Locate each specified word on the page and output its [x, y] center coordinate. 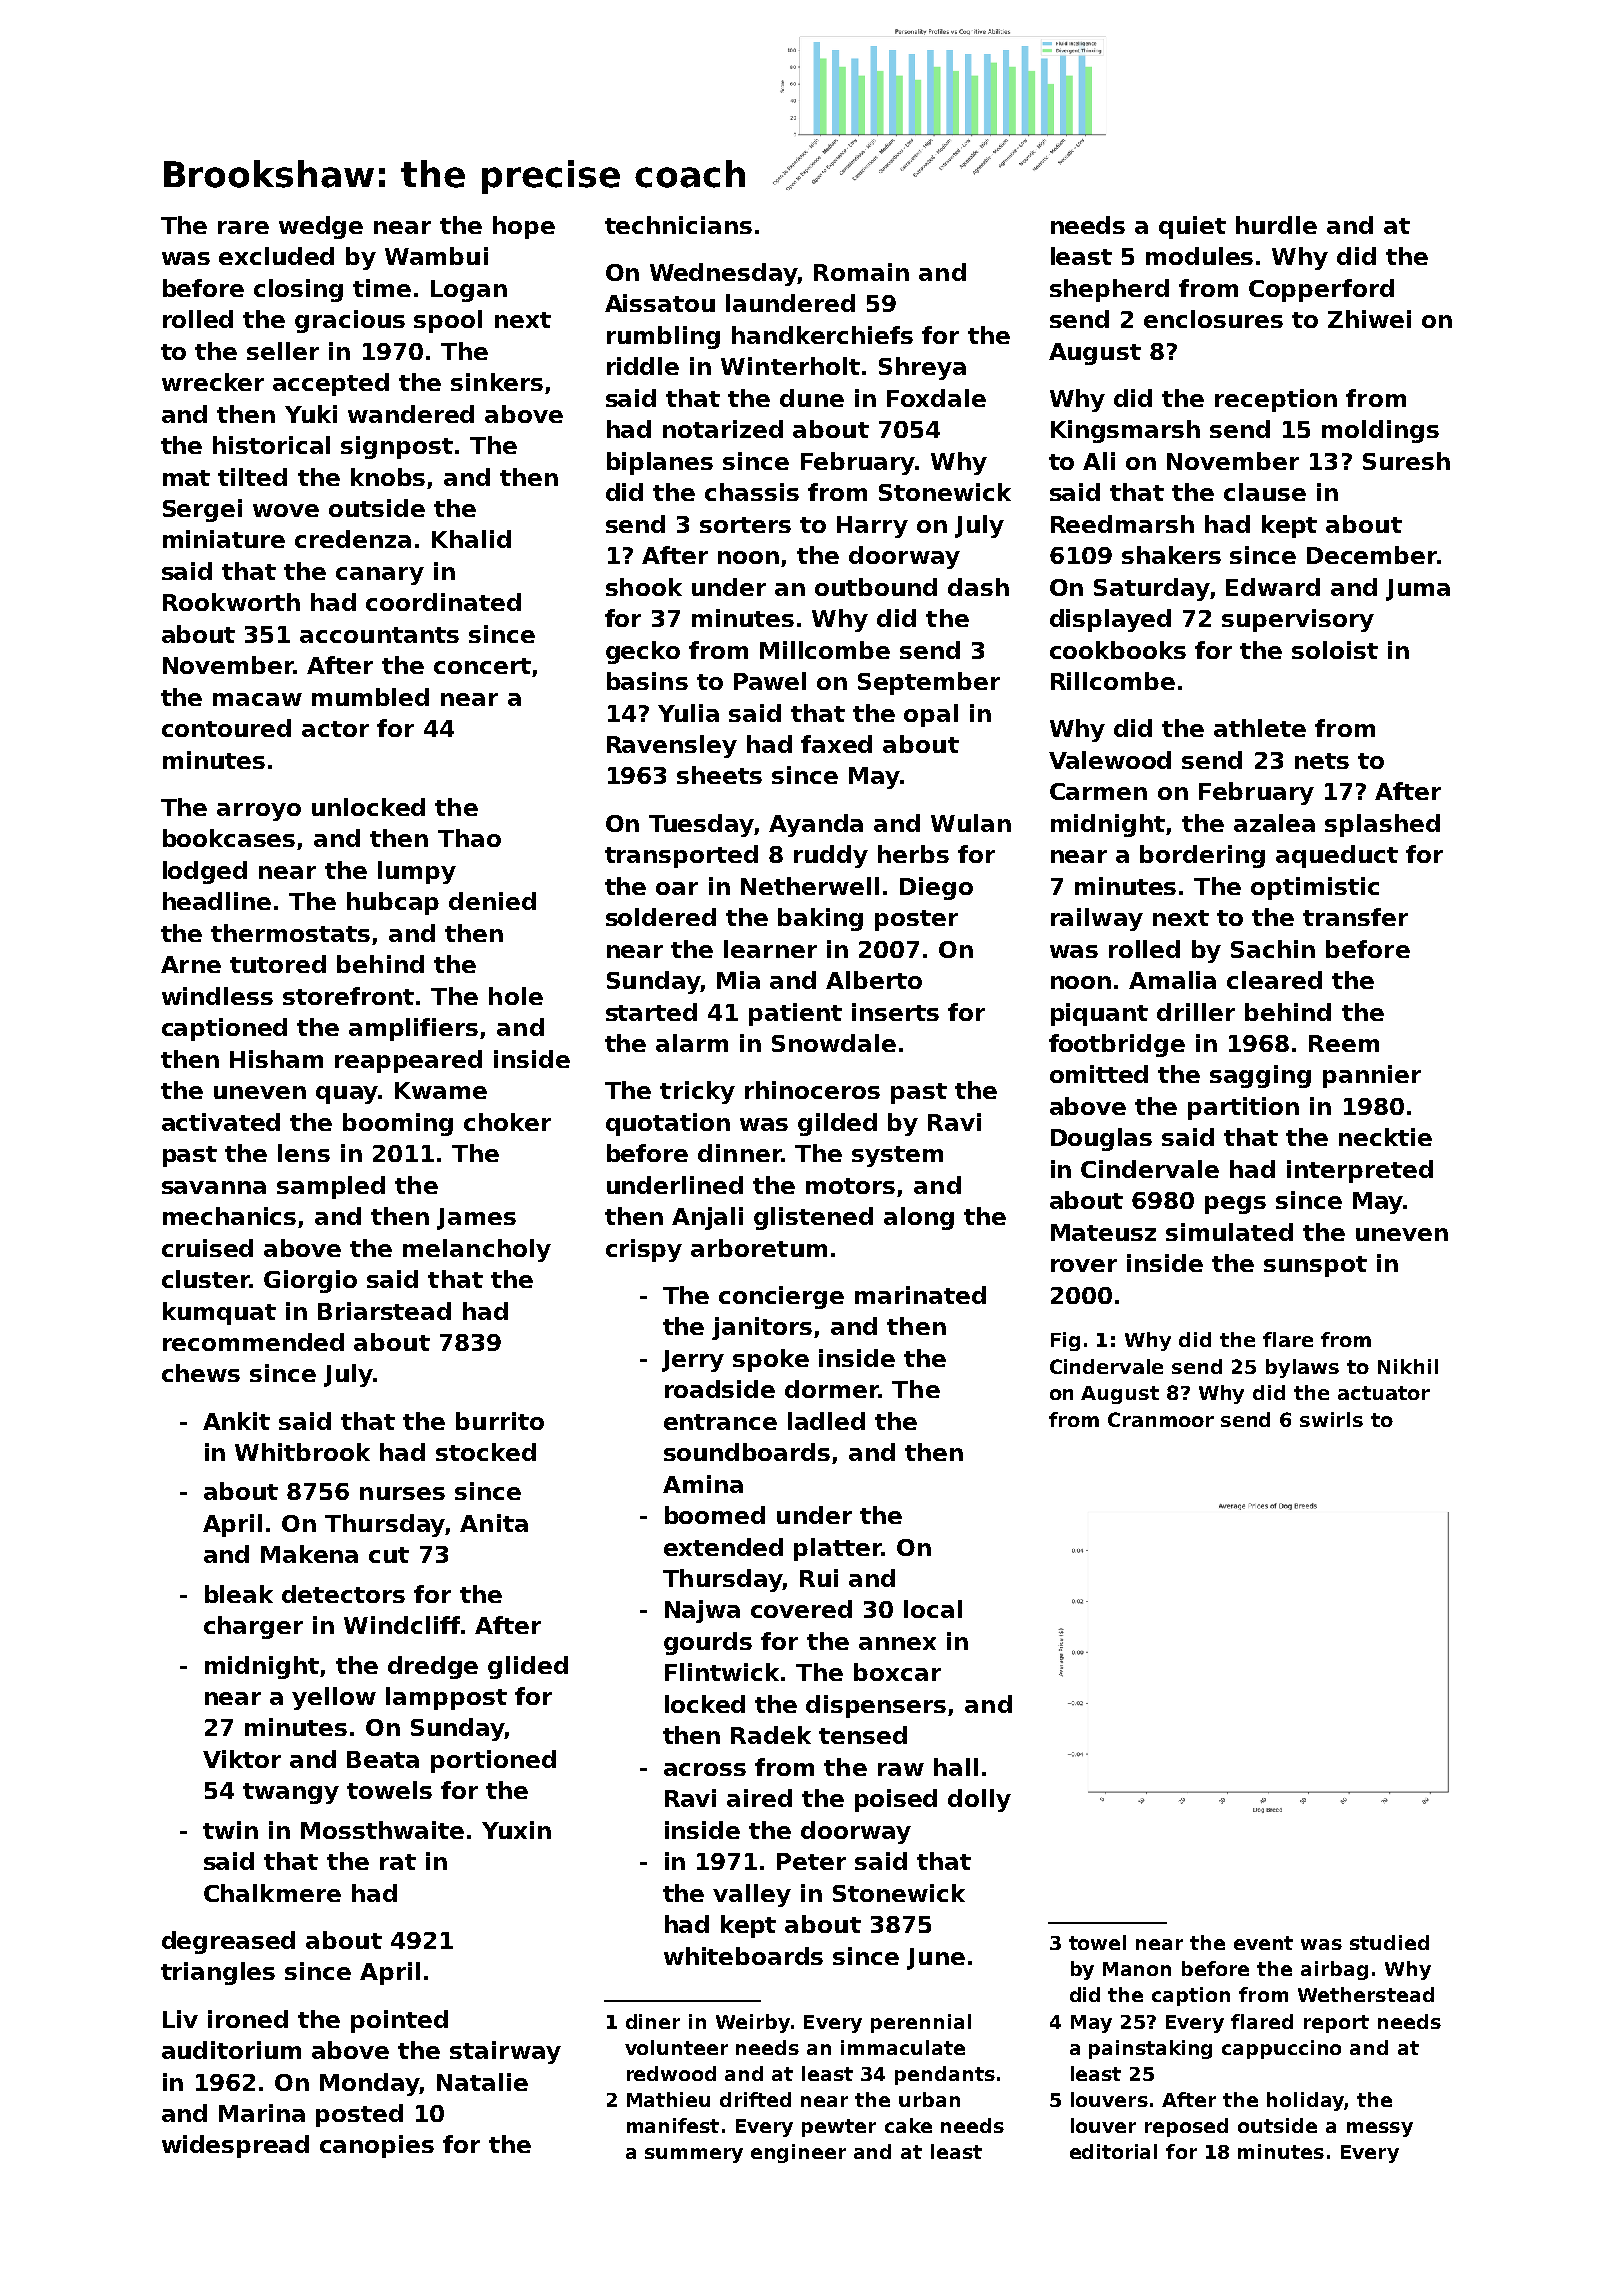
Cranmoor [1161, 1419]
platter [838, 1549]
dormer [832, 1389]
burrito [500, 1421]
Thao [469, 838]
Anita [494, 1523]
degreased [228, 1942]
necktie [1385, 1137]
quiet [1192, 227]
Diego [936, 888]
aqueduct [1337, 856]
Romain [861, 272]
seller [283, 351]
